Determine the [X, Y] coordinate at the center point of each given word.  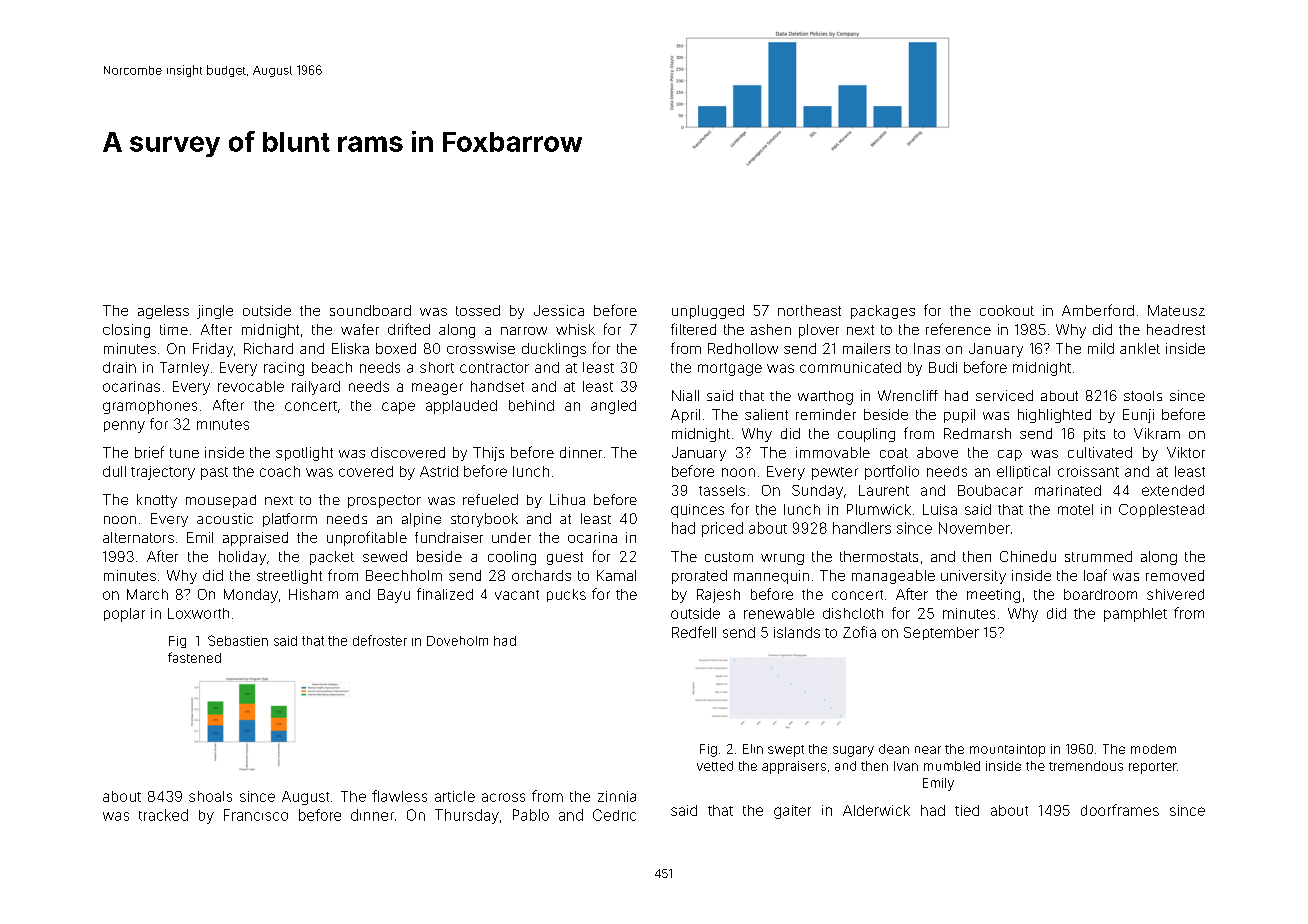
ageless [163, 312]
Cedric [614, 815]
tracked [163, 815]
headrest [1176, 329]
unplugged [708, 312]
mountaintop [1007, 750]
